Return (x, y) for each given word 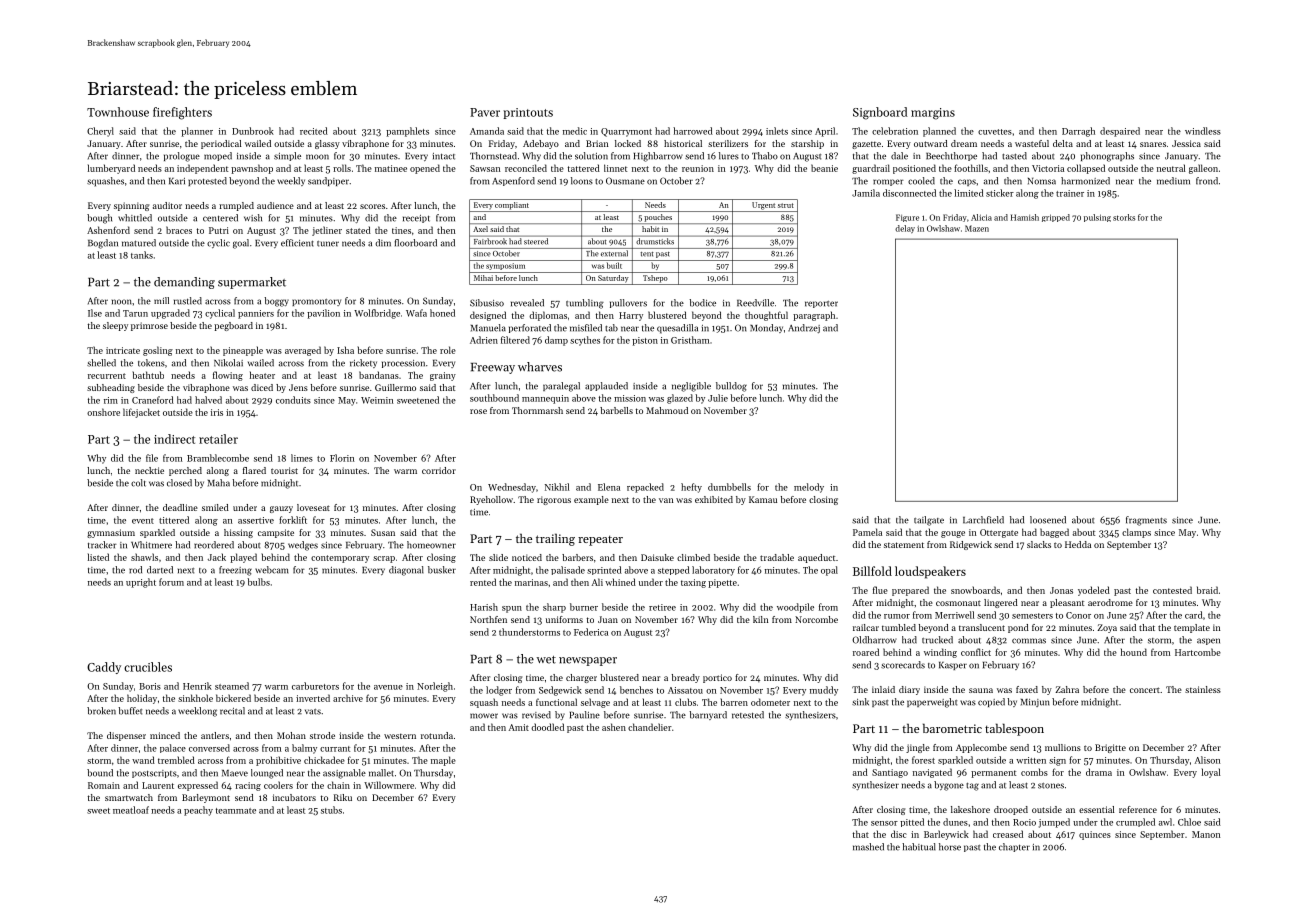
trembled (176, 760)
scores (372, 206)
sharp (554, 608)
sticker (1000, 193)
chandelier (650, 727)
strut (786, 205)
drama (1099, 772)
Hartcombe (1198, 652)
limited (969, 193)
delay (905, 229)
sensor (884, 823)
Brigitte (1110, 748)
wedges (303, 546)
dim (383, 243)
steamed (232, 686)
